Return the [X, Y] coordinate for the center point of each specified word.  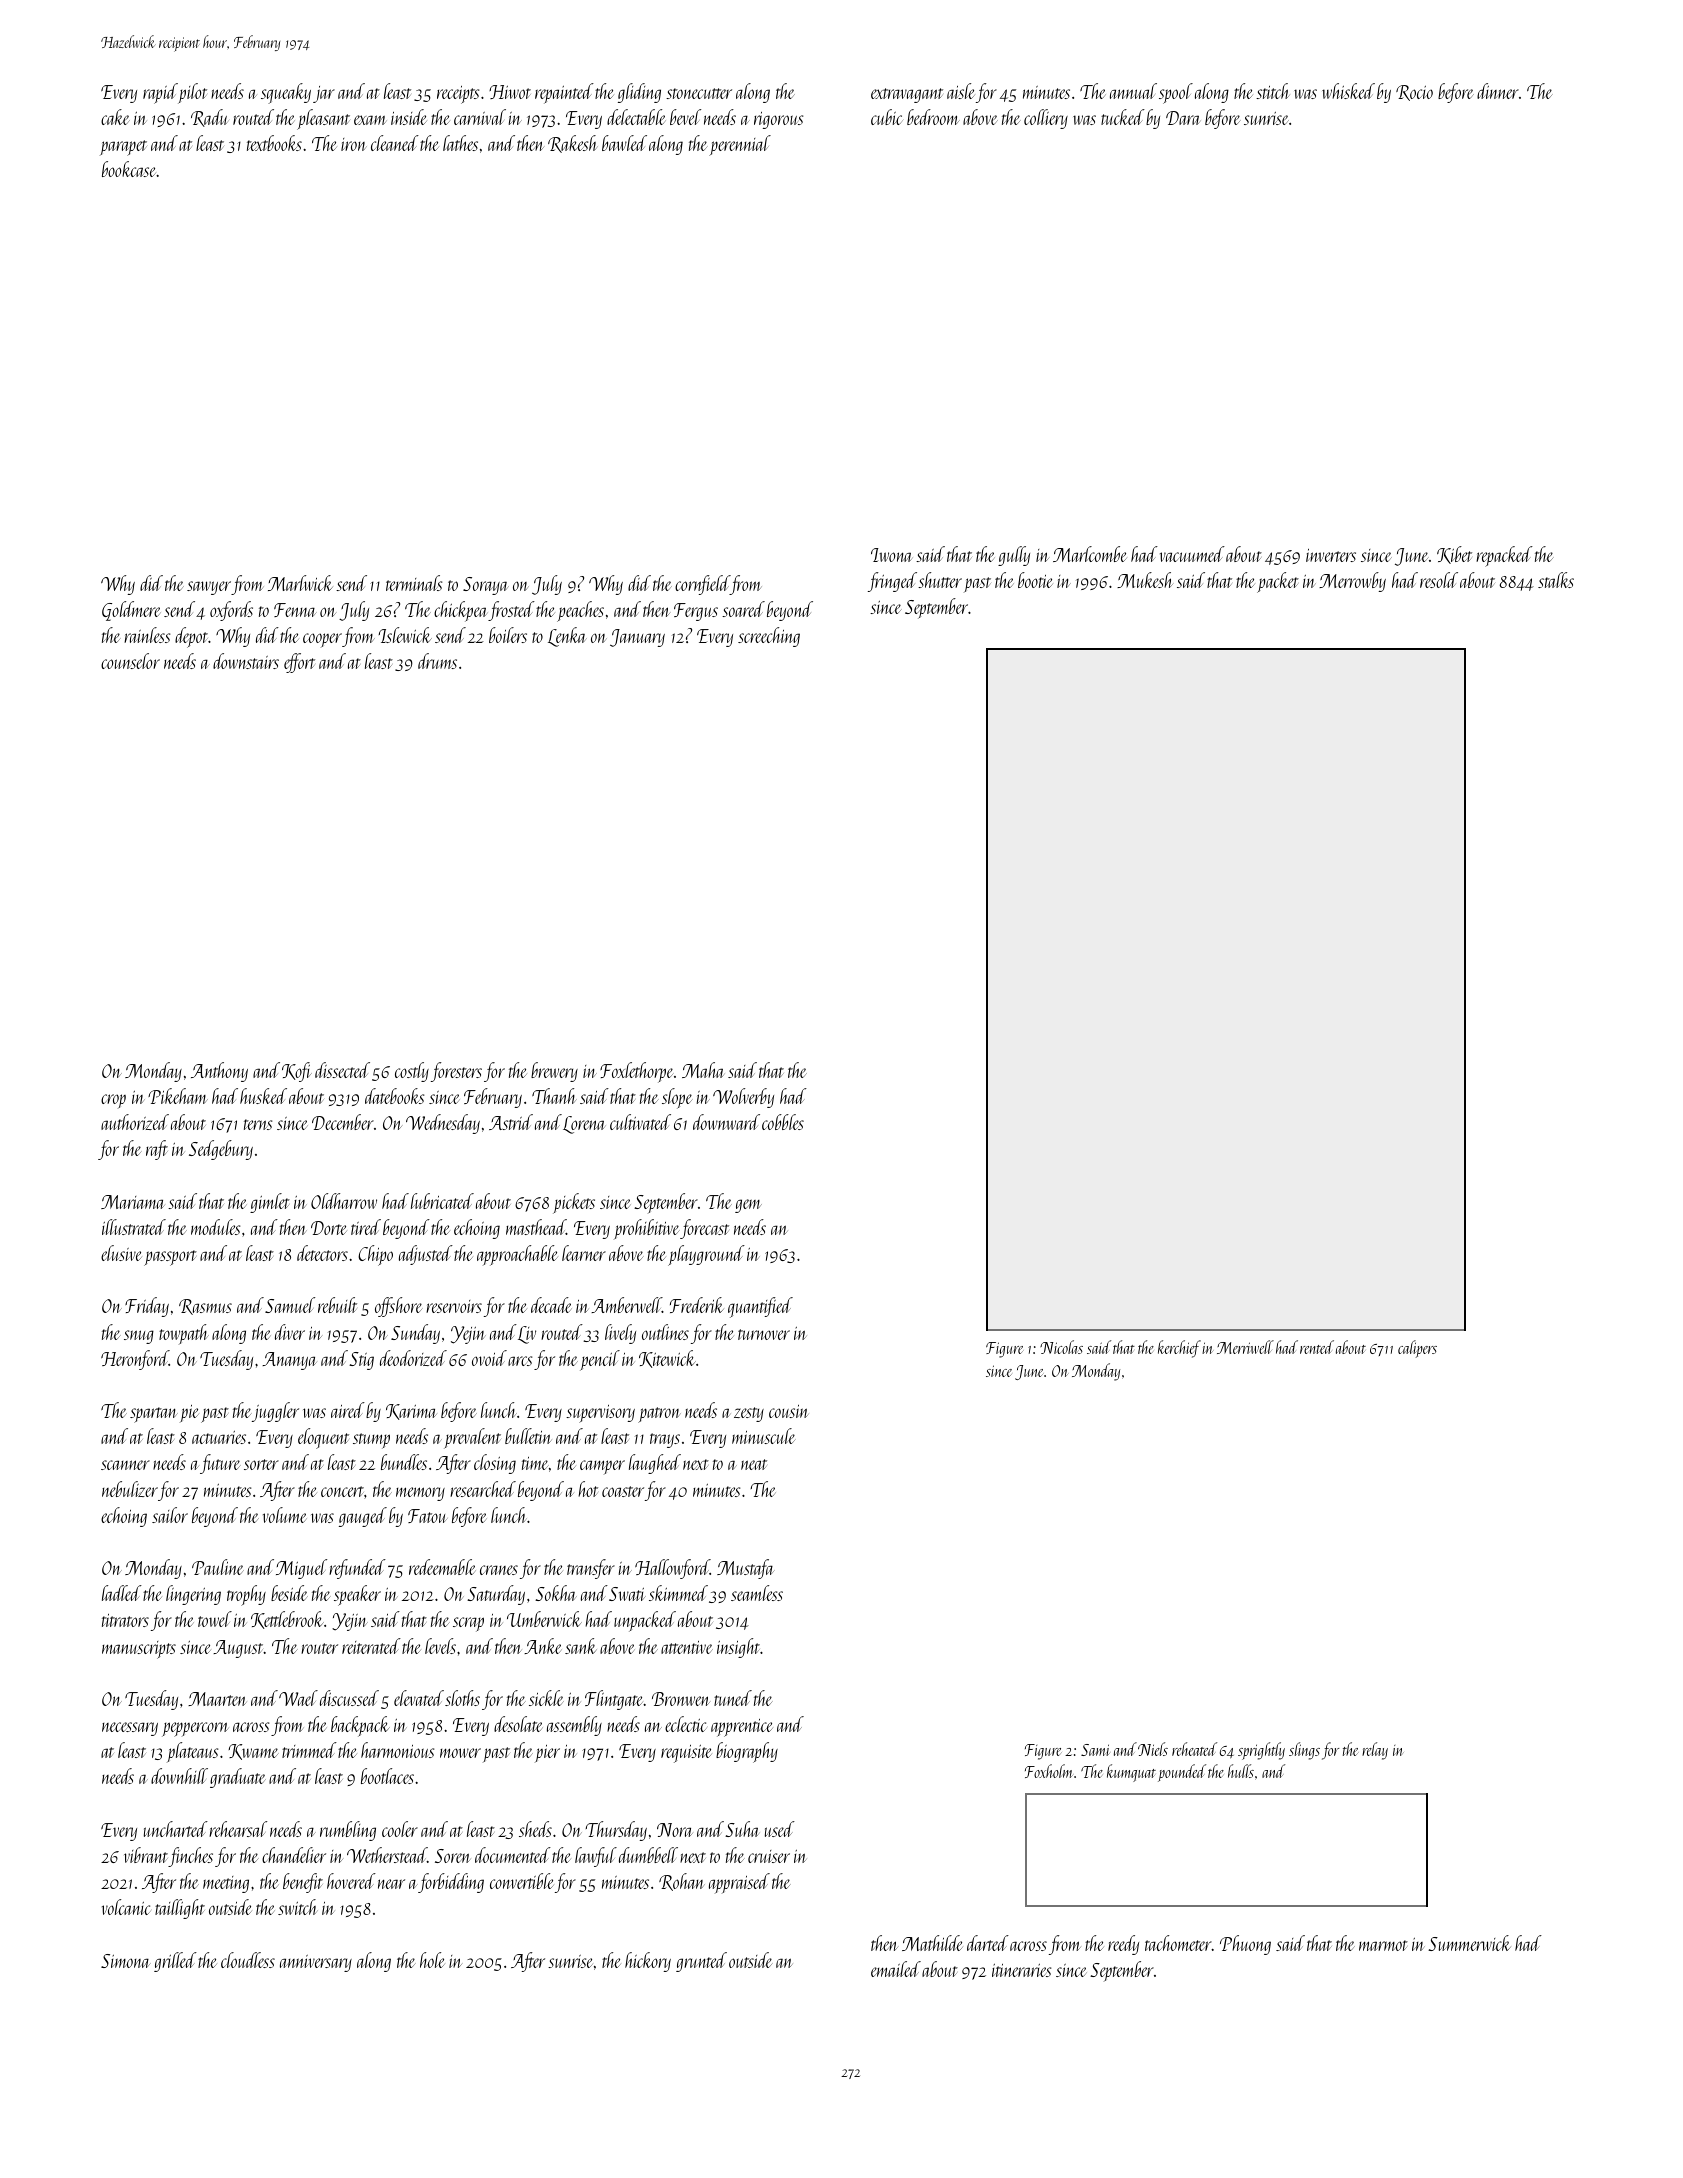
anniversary [316, 1963]
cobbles [783, 1122]
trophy [246, 1595]
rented [1317, 1347]
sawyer [209, 588]
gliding [639, 93]
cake [115, 117]
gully [1014, 556]
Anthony [219, 1072]
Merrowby [1352, 582]
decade [551, 1305]
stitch [1273, 91]
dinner [1498, 91]
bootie [1035, 580]
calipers [1417, 1349]
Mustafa [746, 1569]
